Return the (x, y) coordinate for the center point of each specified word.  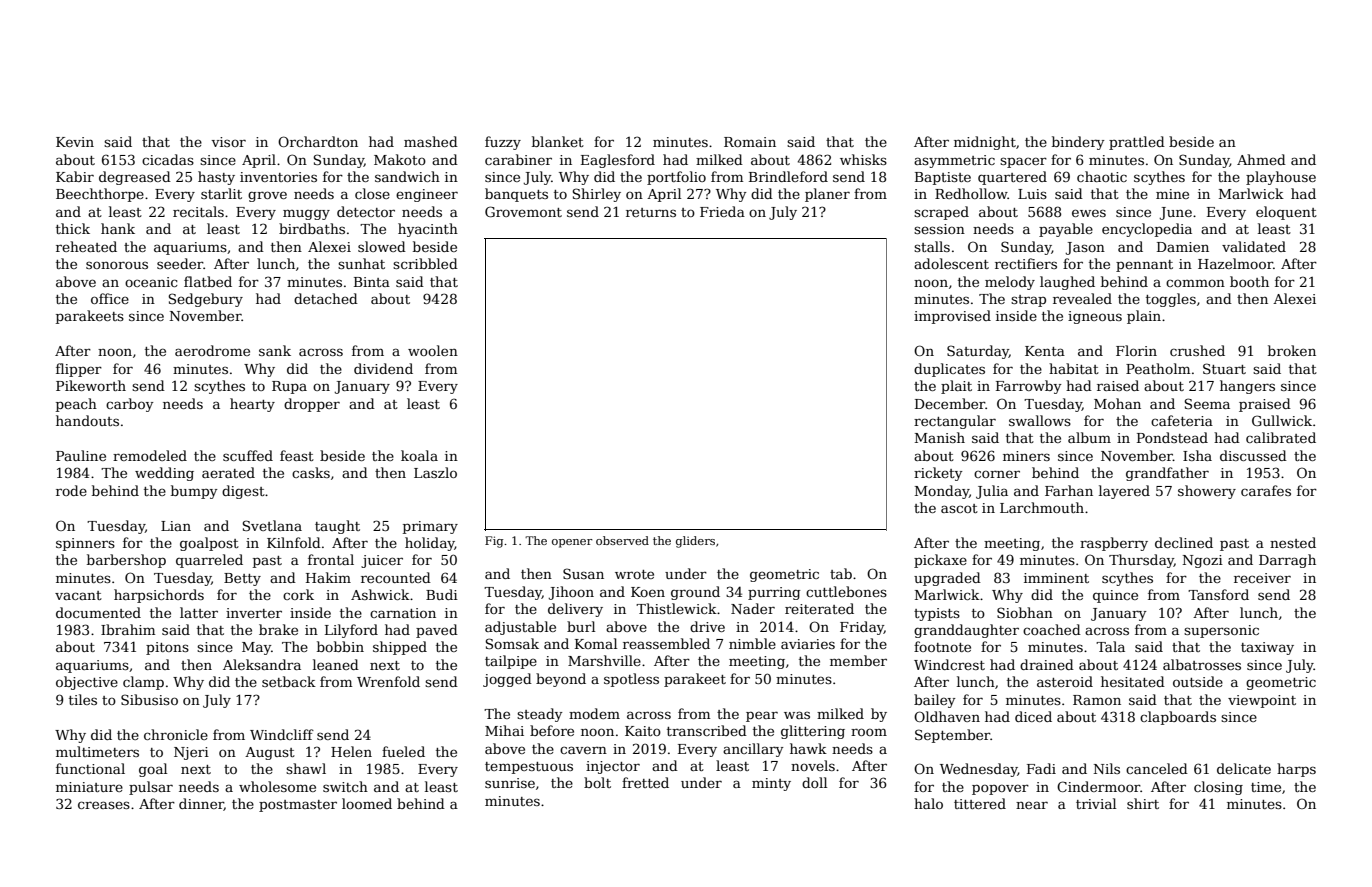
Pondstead (1172, 437)
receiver (1262, 578)
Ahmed (1261, 159)
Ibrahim (128, 629)
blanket (558, 141)
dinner (201, 804)
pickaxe (940, 561)
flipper (79, 370)
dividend (383, 368)
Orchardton (318, 141)
